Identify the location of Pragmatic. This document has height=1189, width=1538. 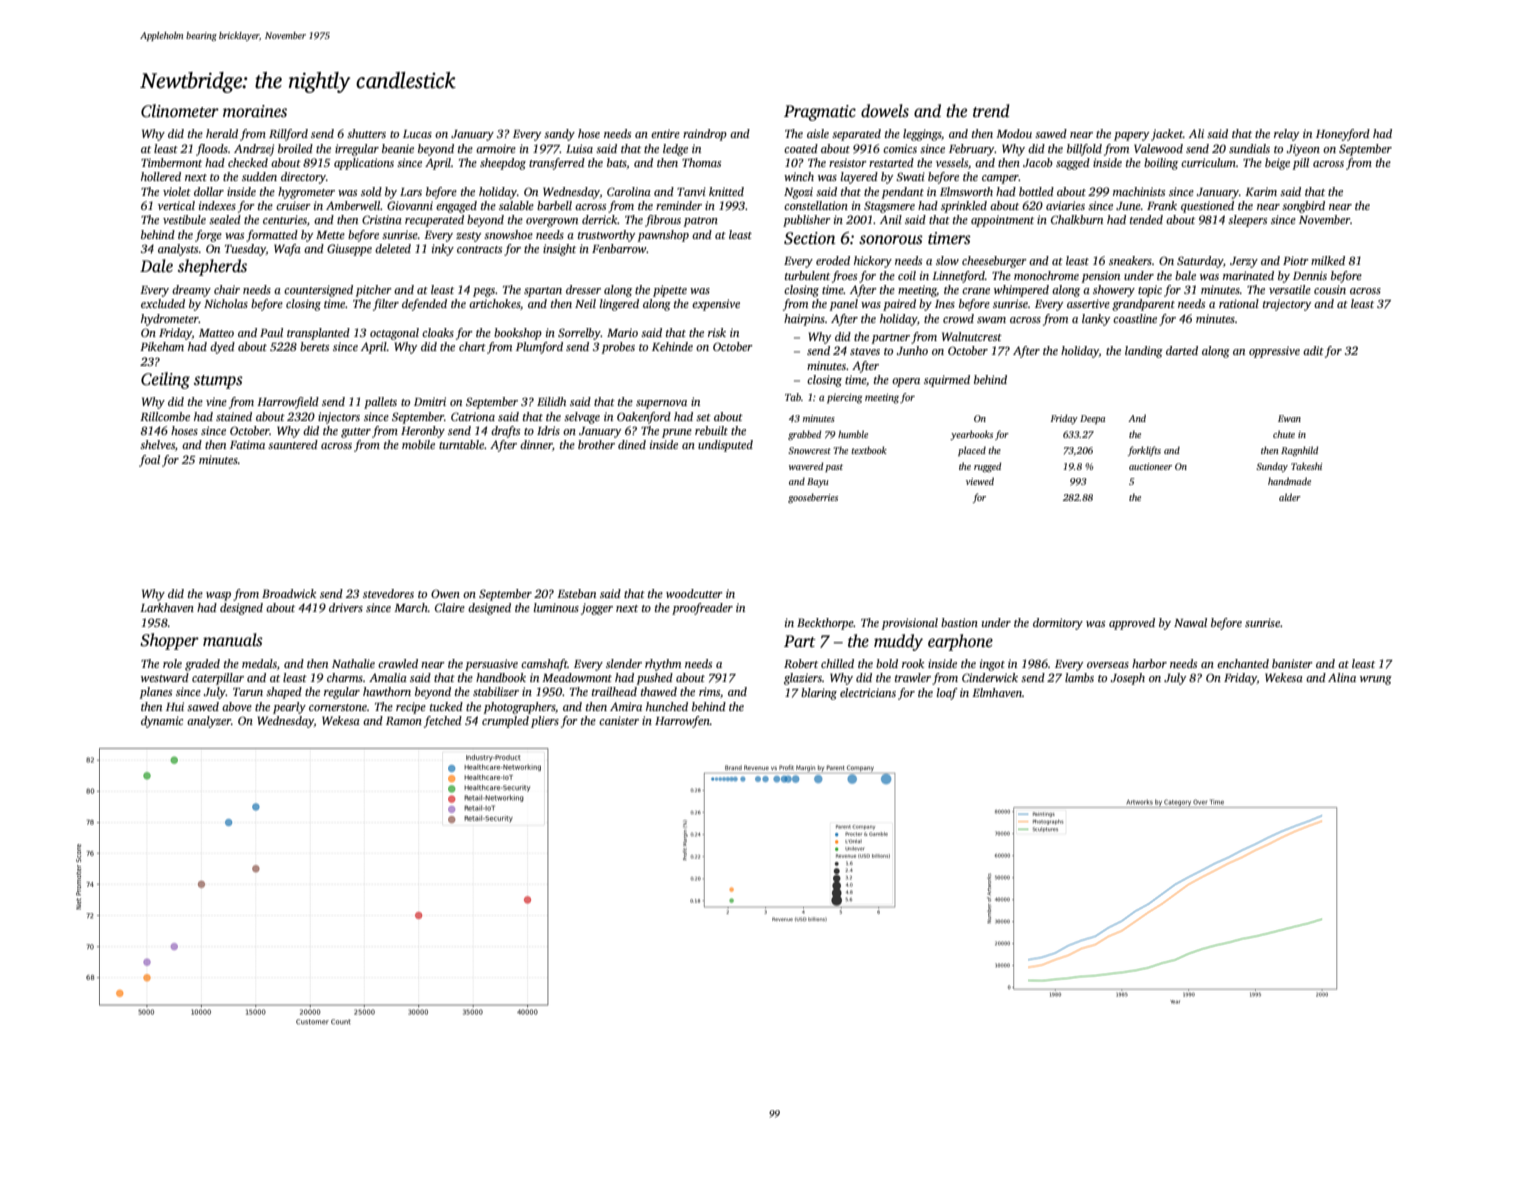
(820, 113).
